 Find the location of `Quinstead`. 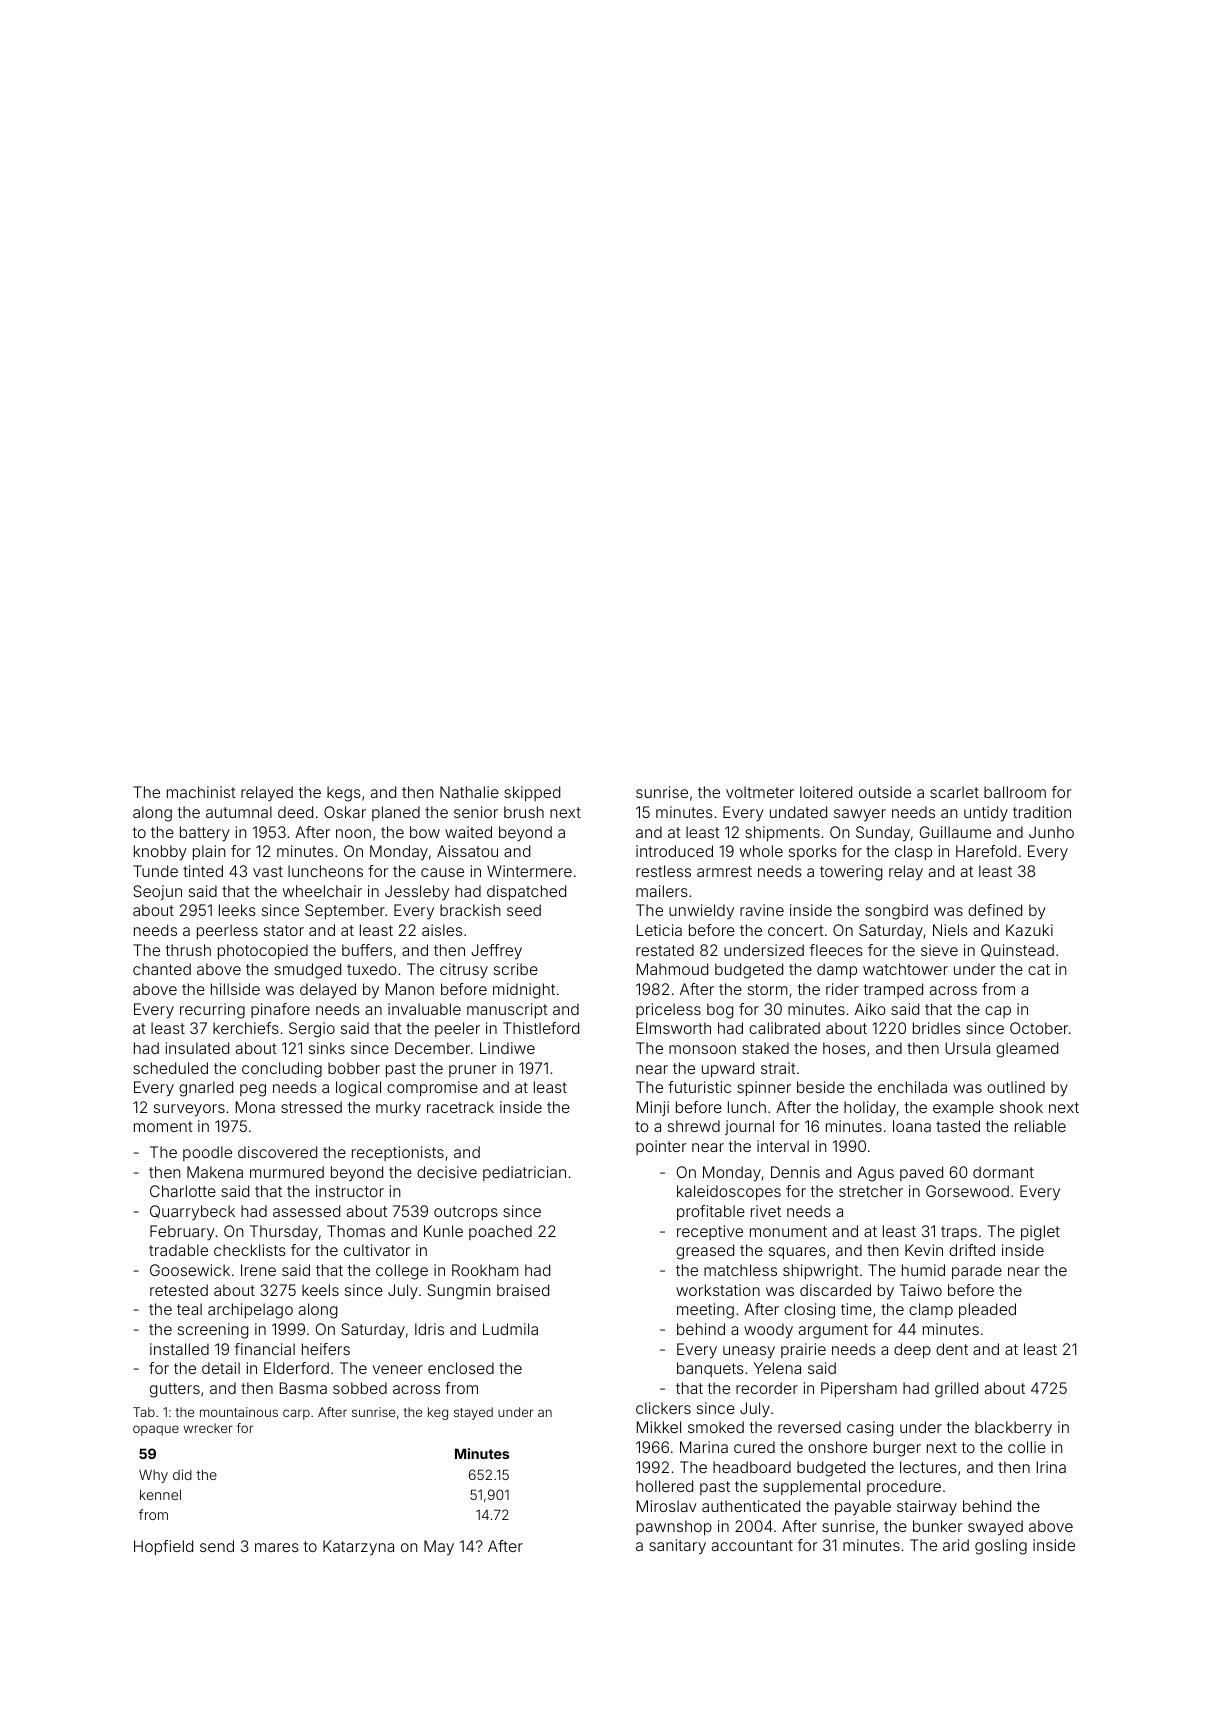

Quinstead is located at coordinates (1017, 950).
